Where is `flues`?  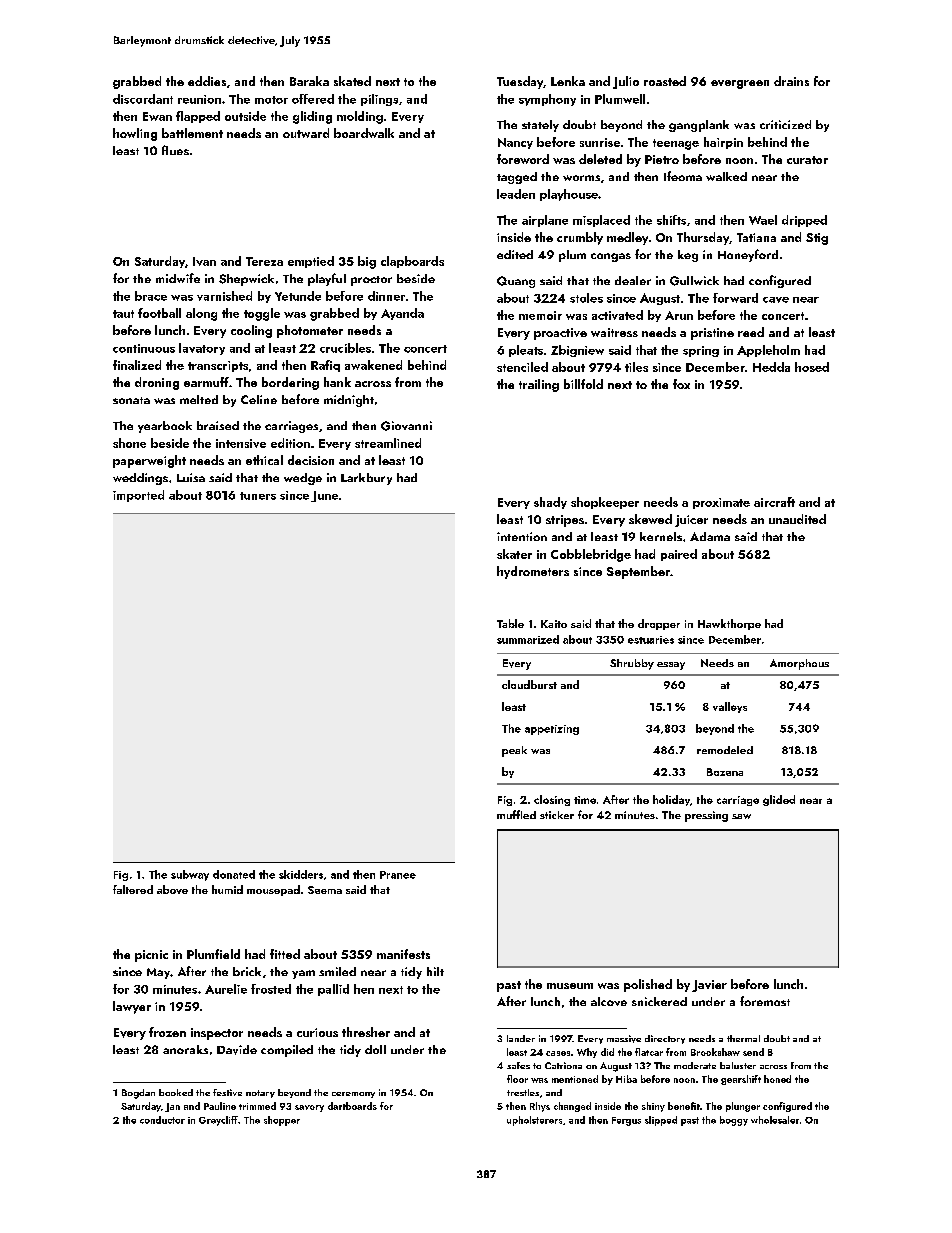
flues is located at coordinates (175, 150).
